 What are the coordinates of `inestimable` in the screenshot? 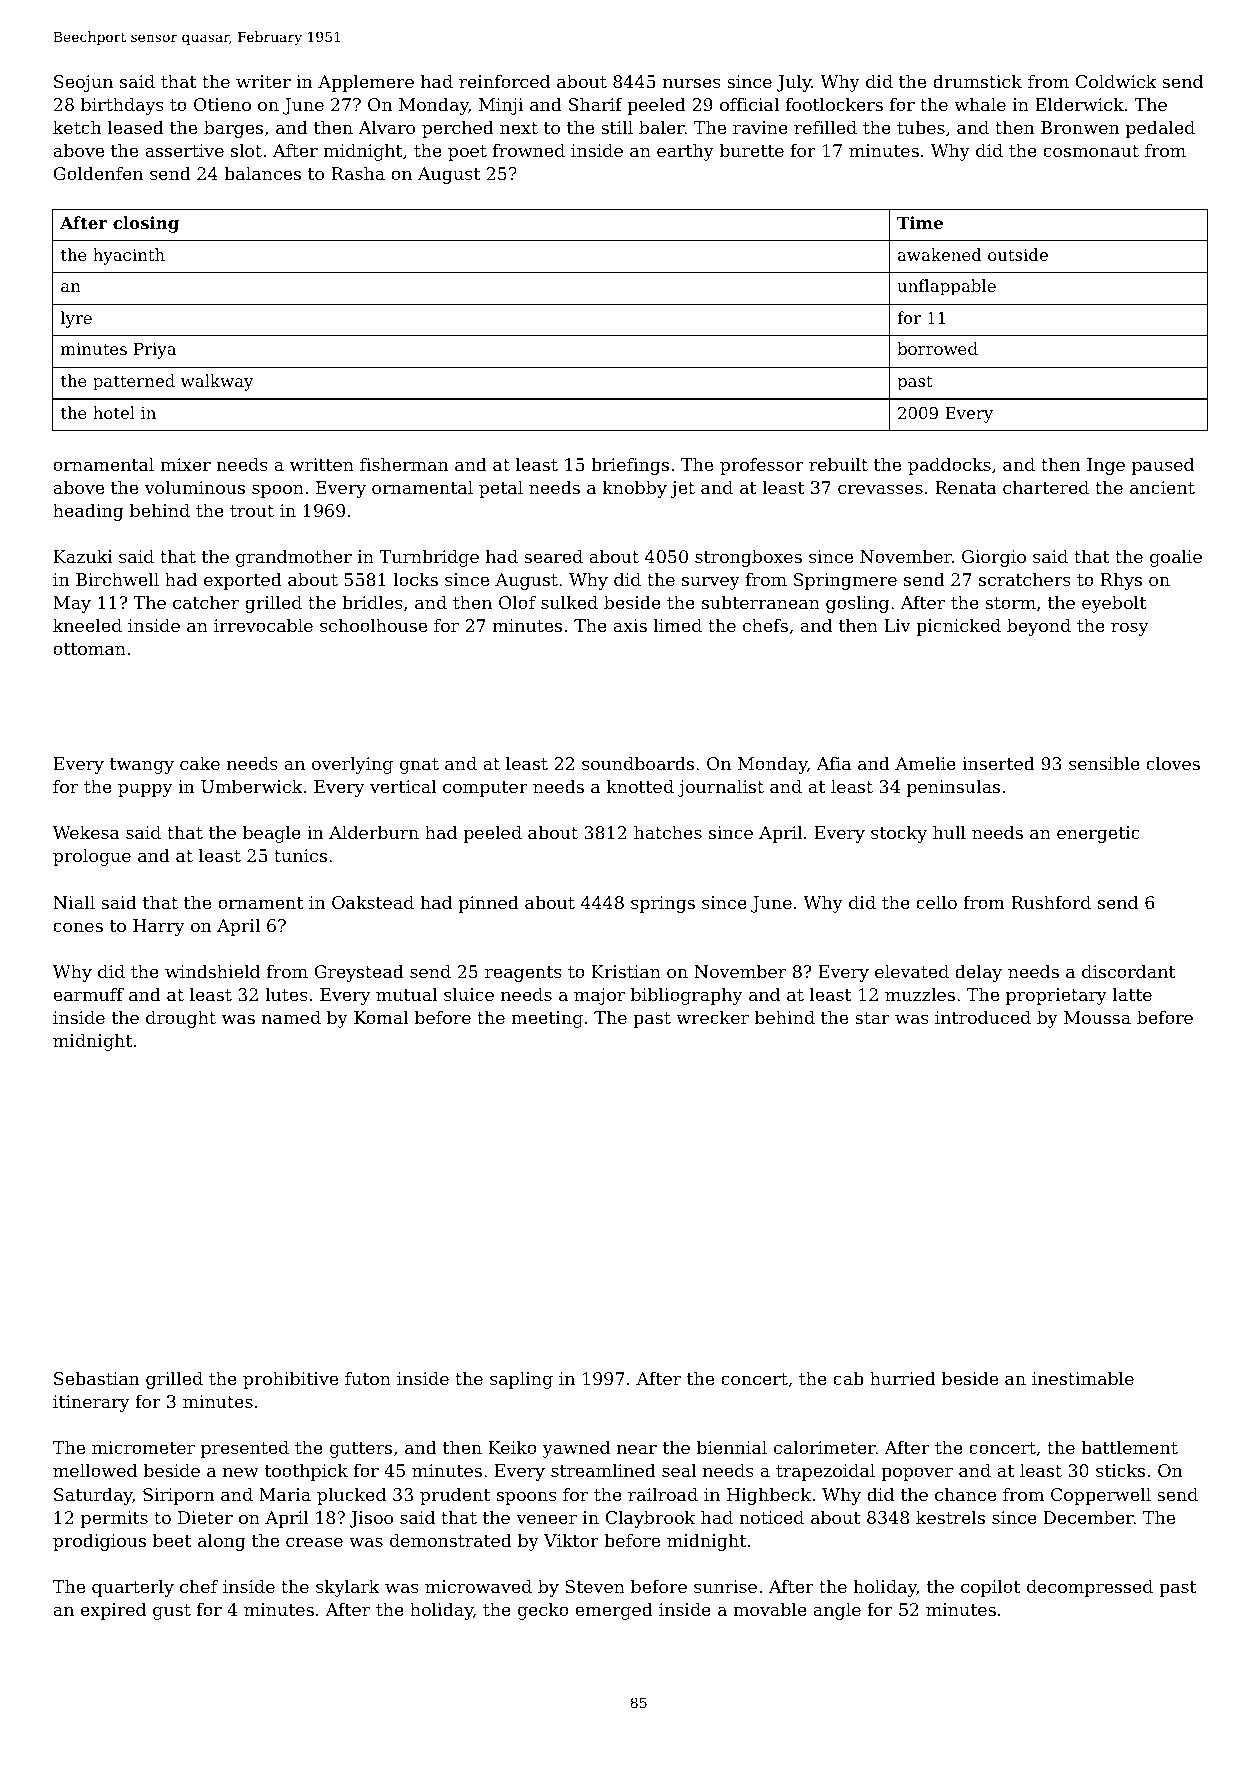 It's located at (1083, 1378).
